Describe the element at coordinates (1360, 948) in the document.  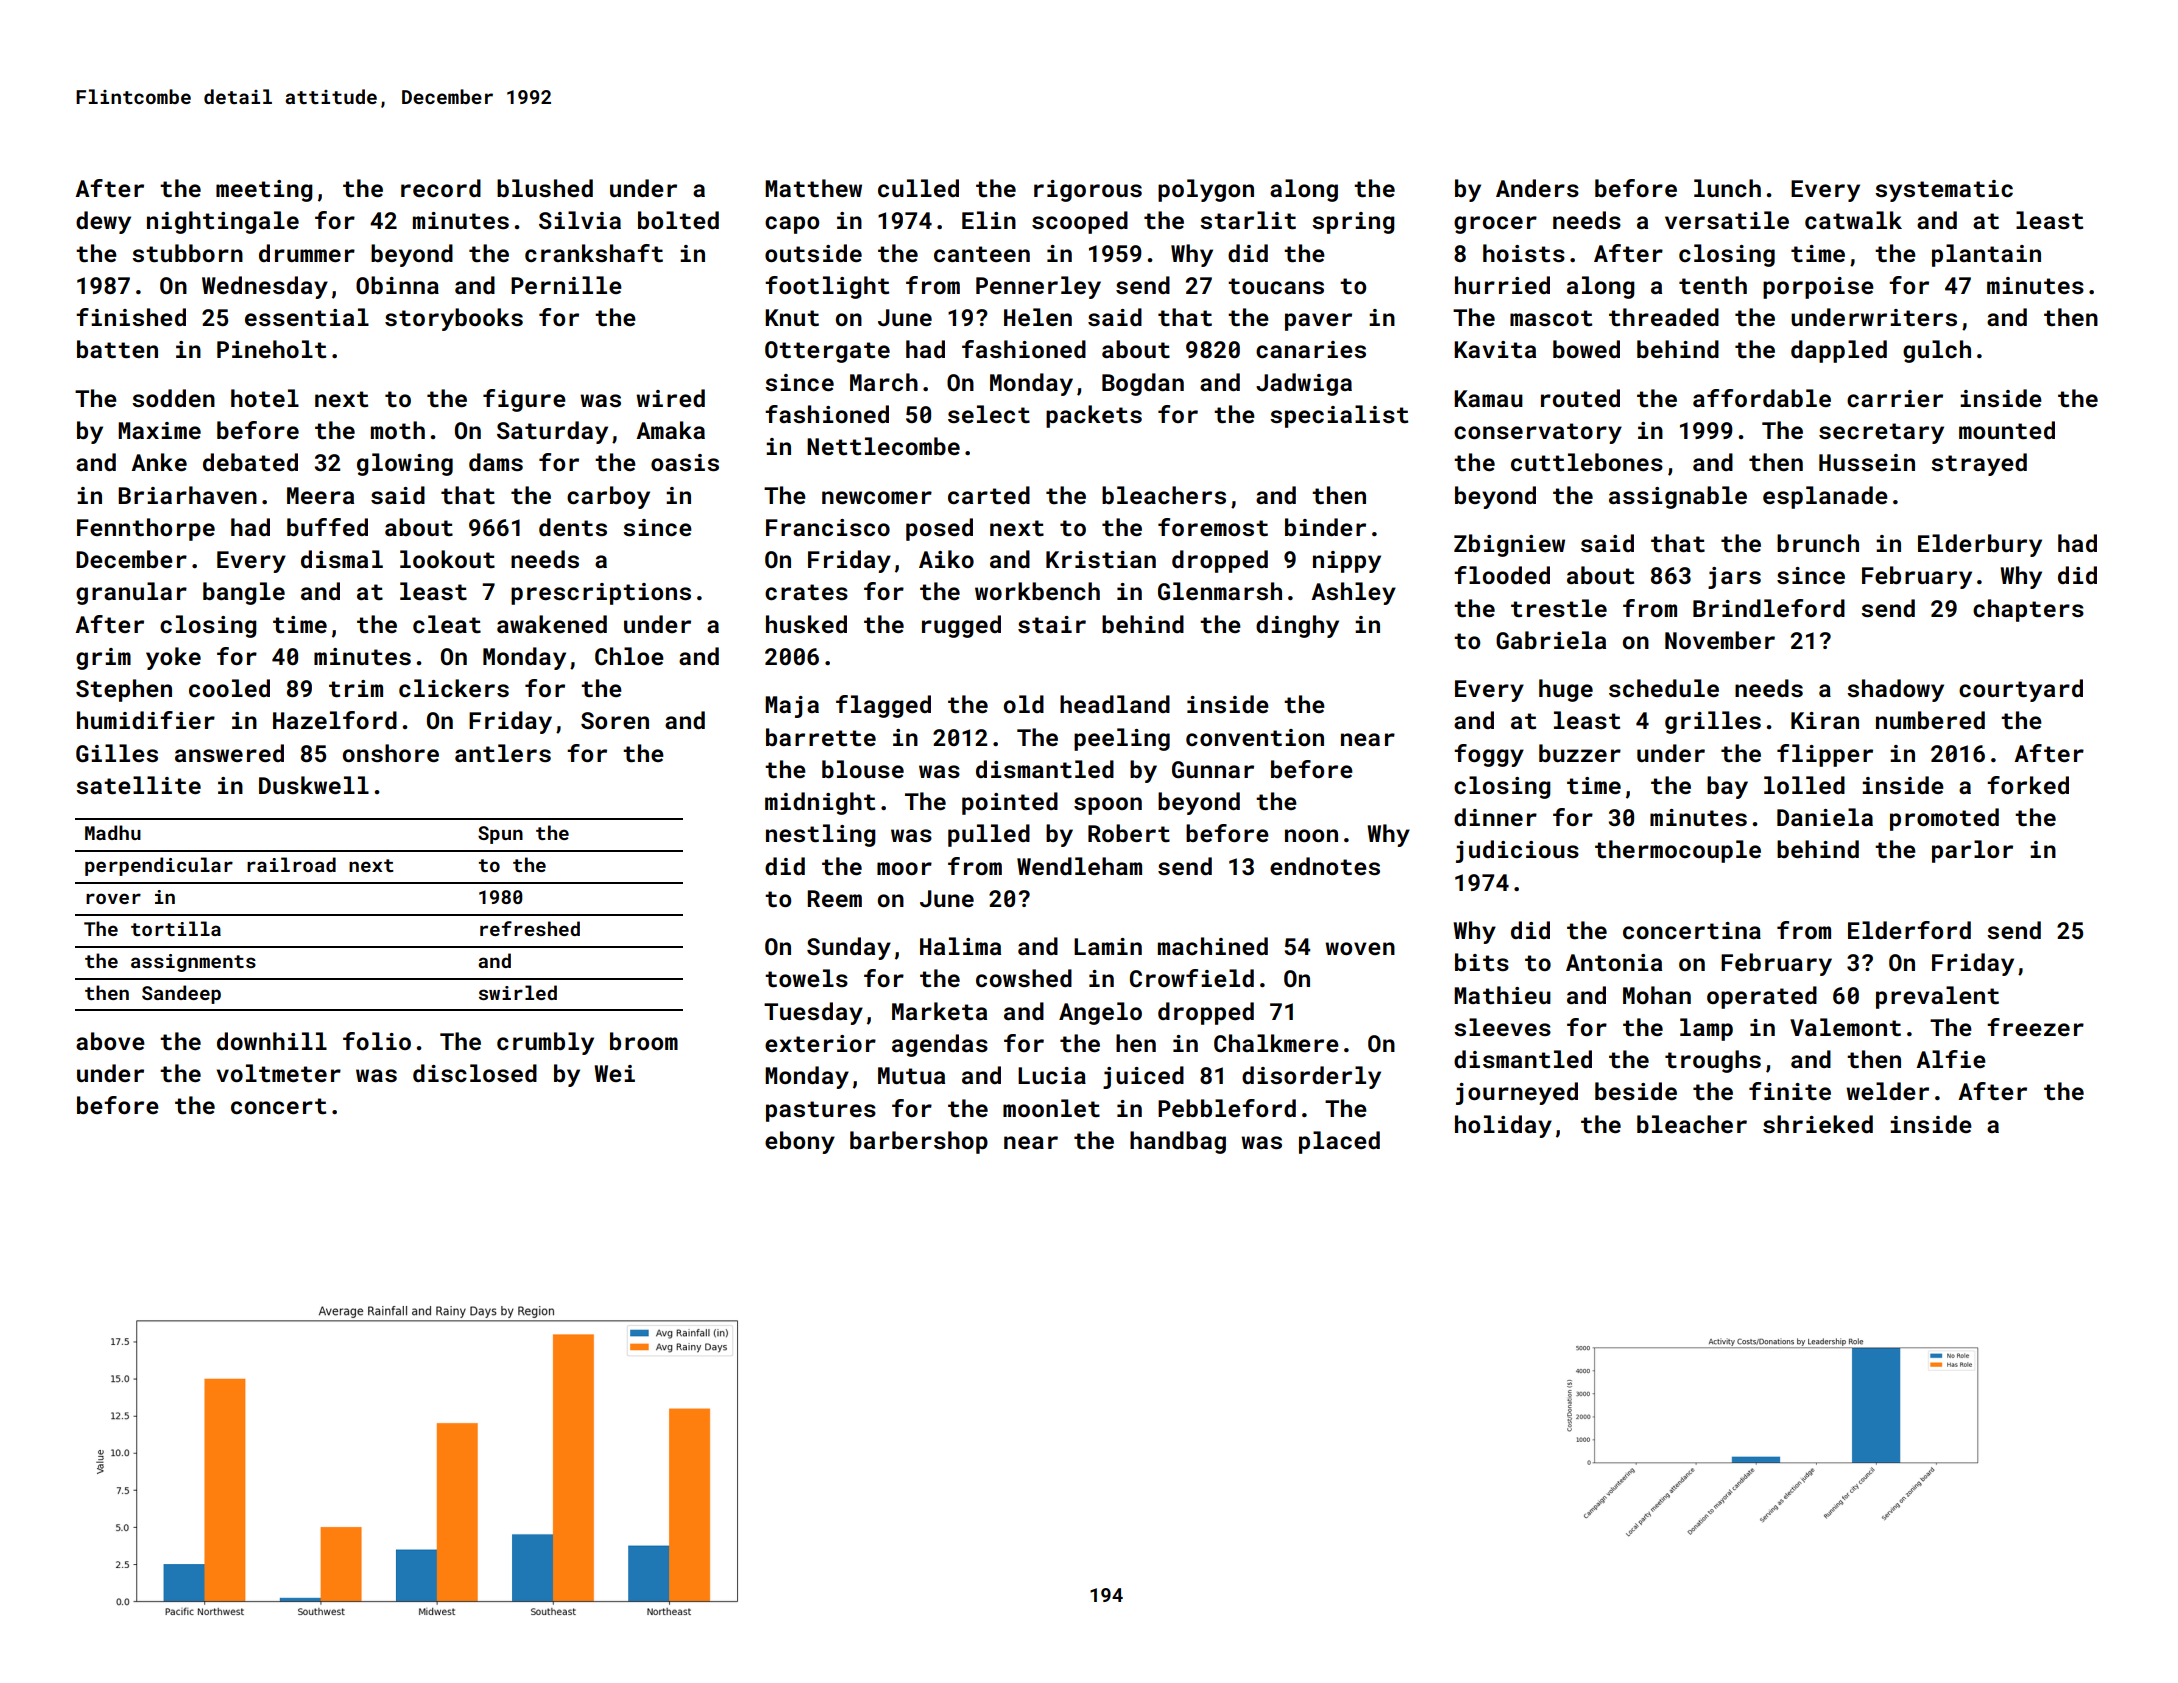
I see `woven` at that location.
